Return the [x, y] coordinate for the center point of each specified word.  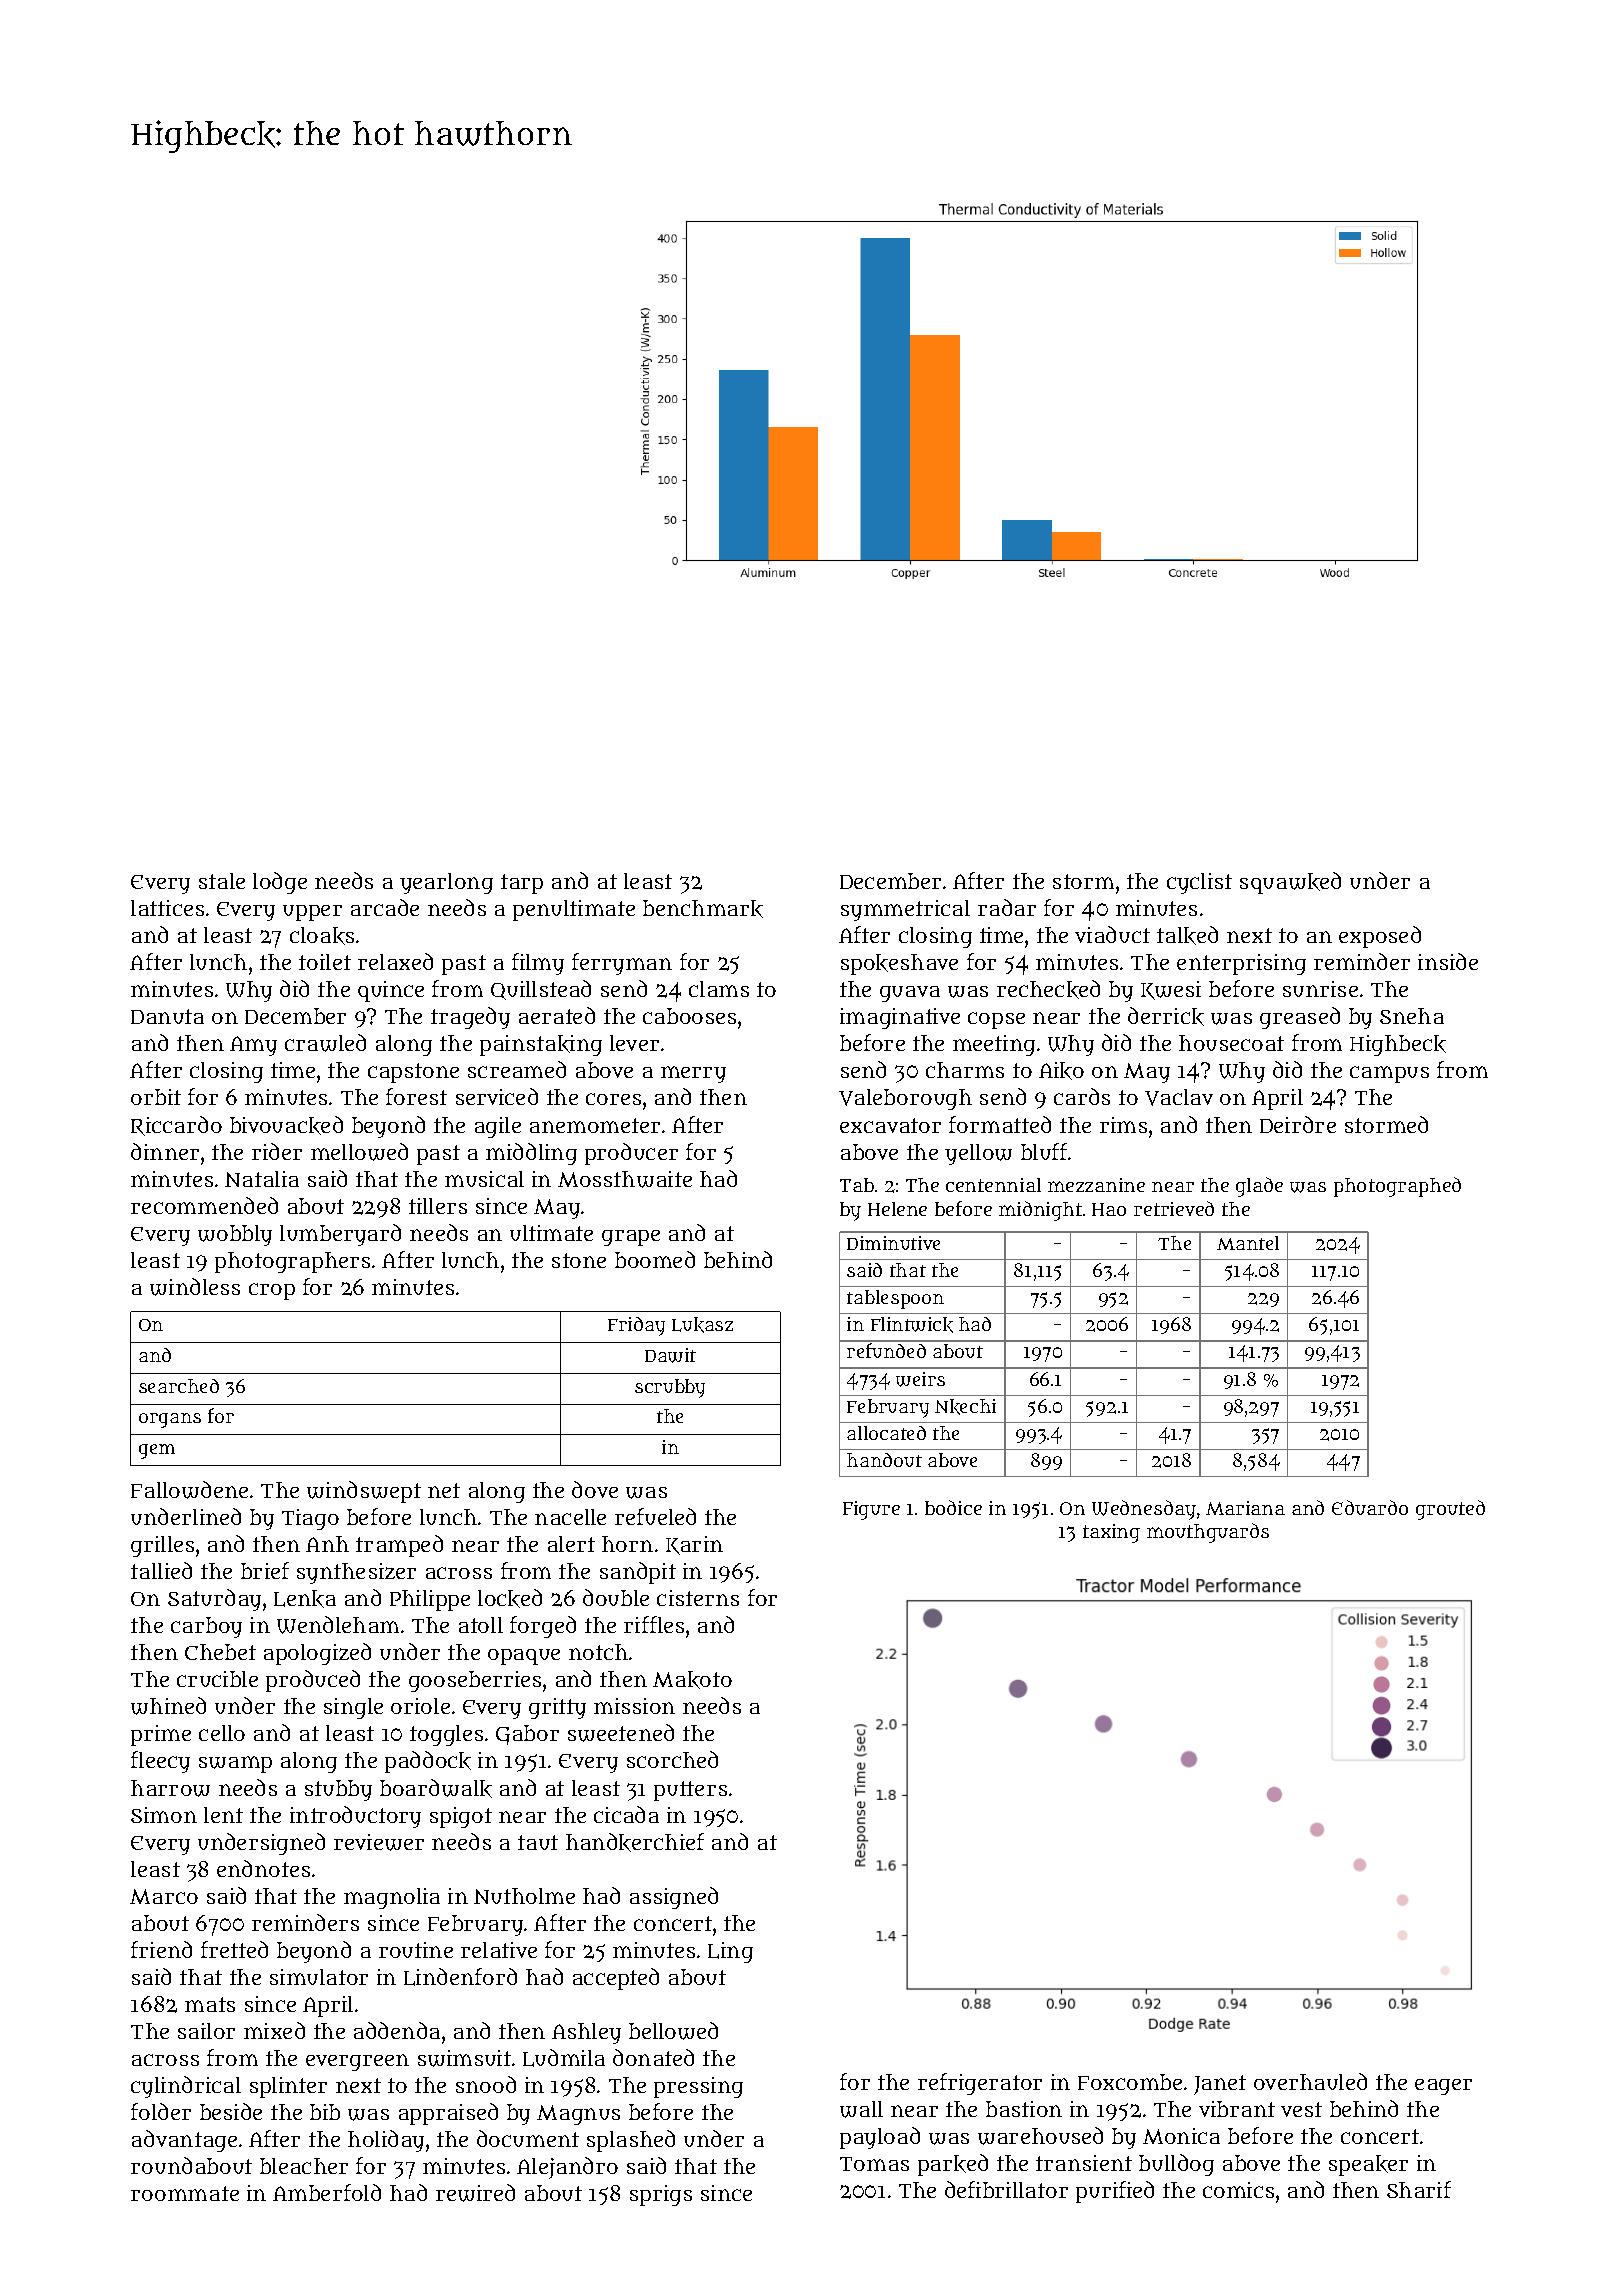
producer [631, 1154]
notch [598, 1652]
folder [161, 2111]
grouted [1450, 1510]
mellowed [359, 1152]
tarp [522, 884]
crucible [217, 1679]
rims [1123, 1125]
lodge [280, 883]
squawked [1290, 883]
